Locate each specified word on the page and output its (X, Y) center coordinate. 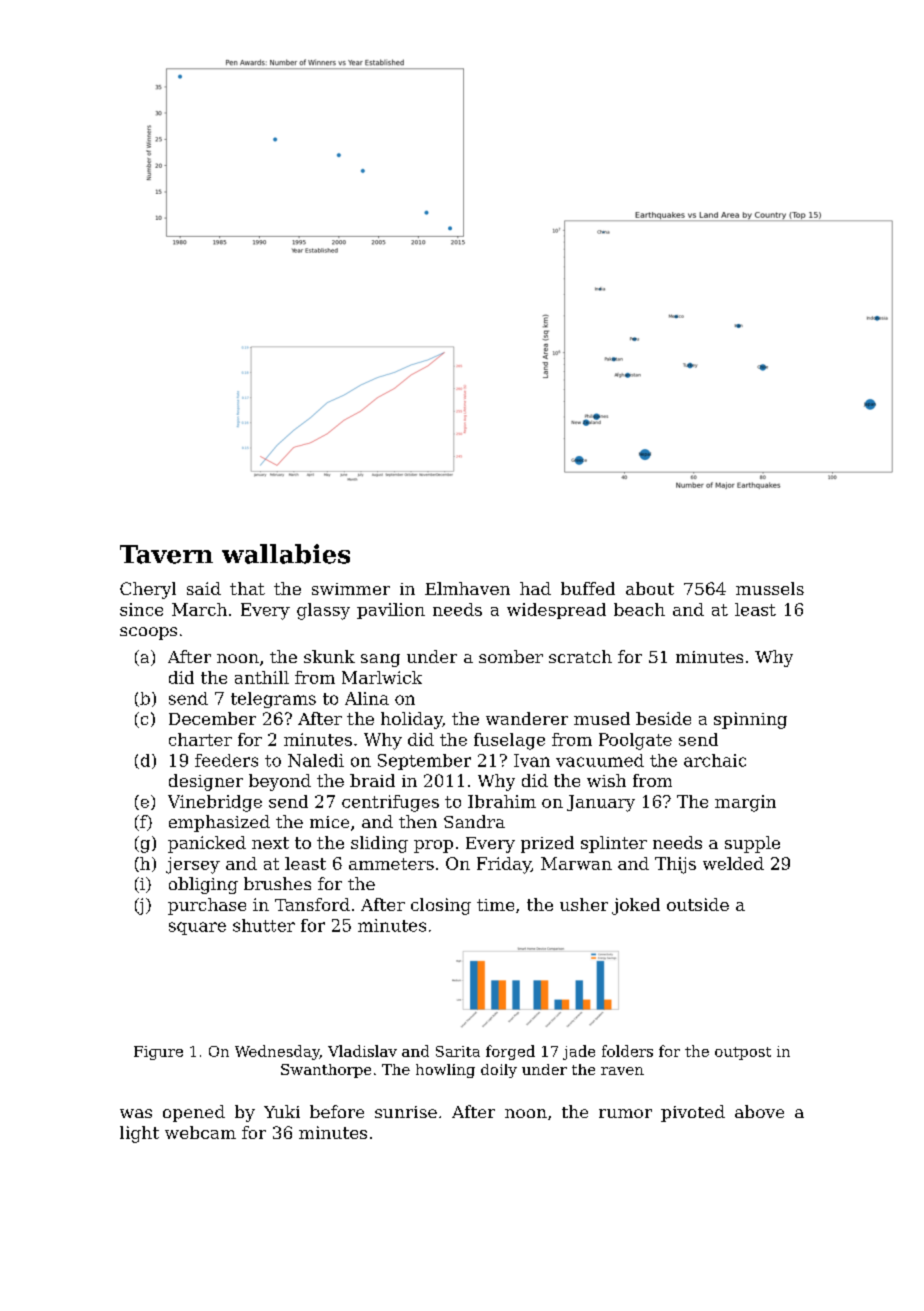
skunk (329, 656)
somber (511, 656)
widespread (556, 611)
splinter (614, 844)
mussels (770, 588)
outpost (743, 1053)
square (197, 928)
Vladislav (362, 1051)
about (650, 588)
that (247, 588)
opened (194, 1113)
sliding (379, 844)
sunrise (406, 1112)
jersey (193, 865)
